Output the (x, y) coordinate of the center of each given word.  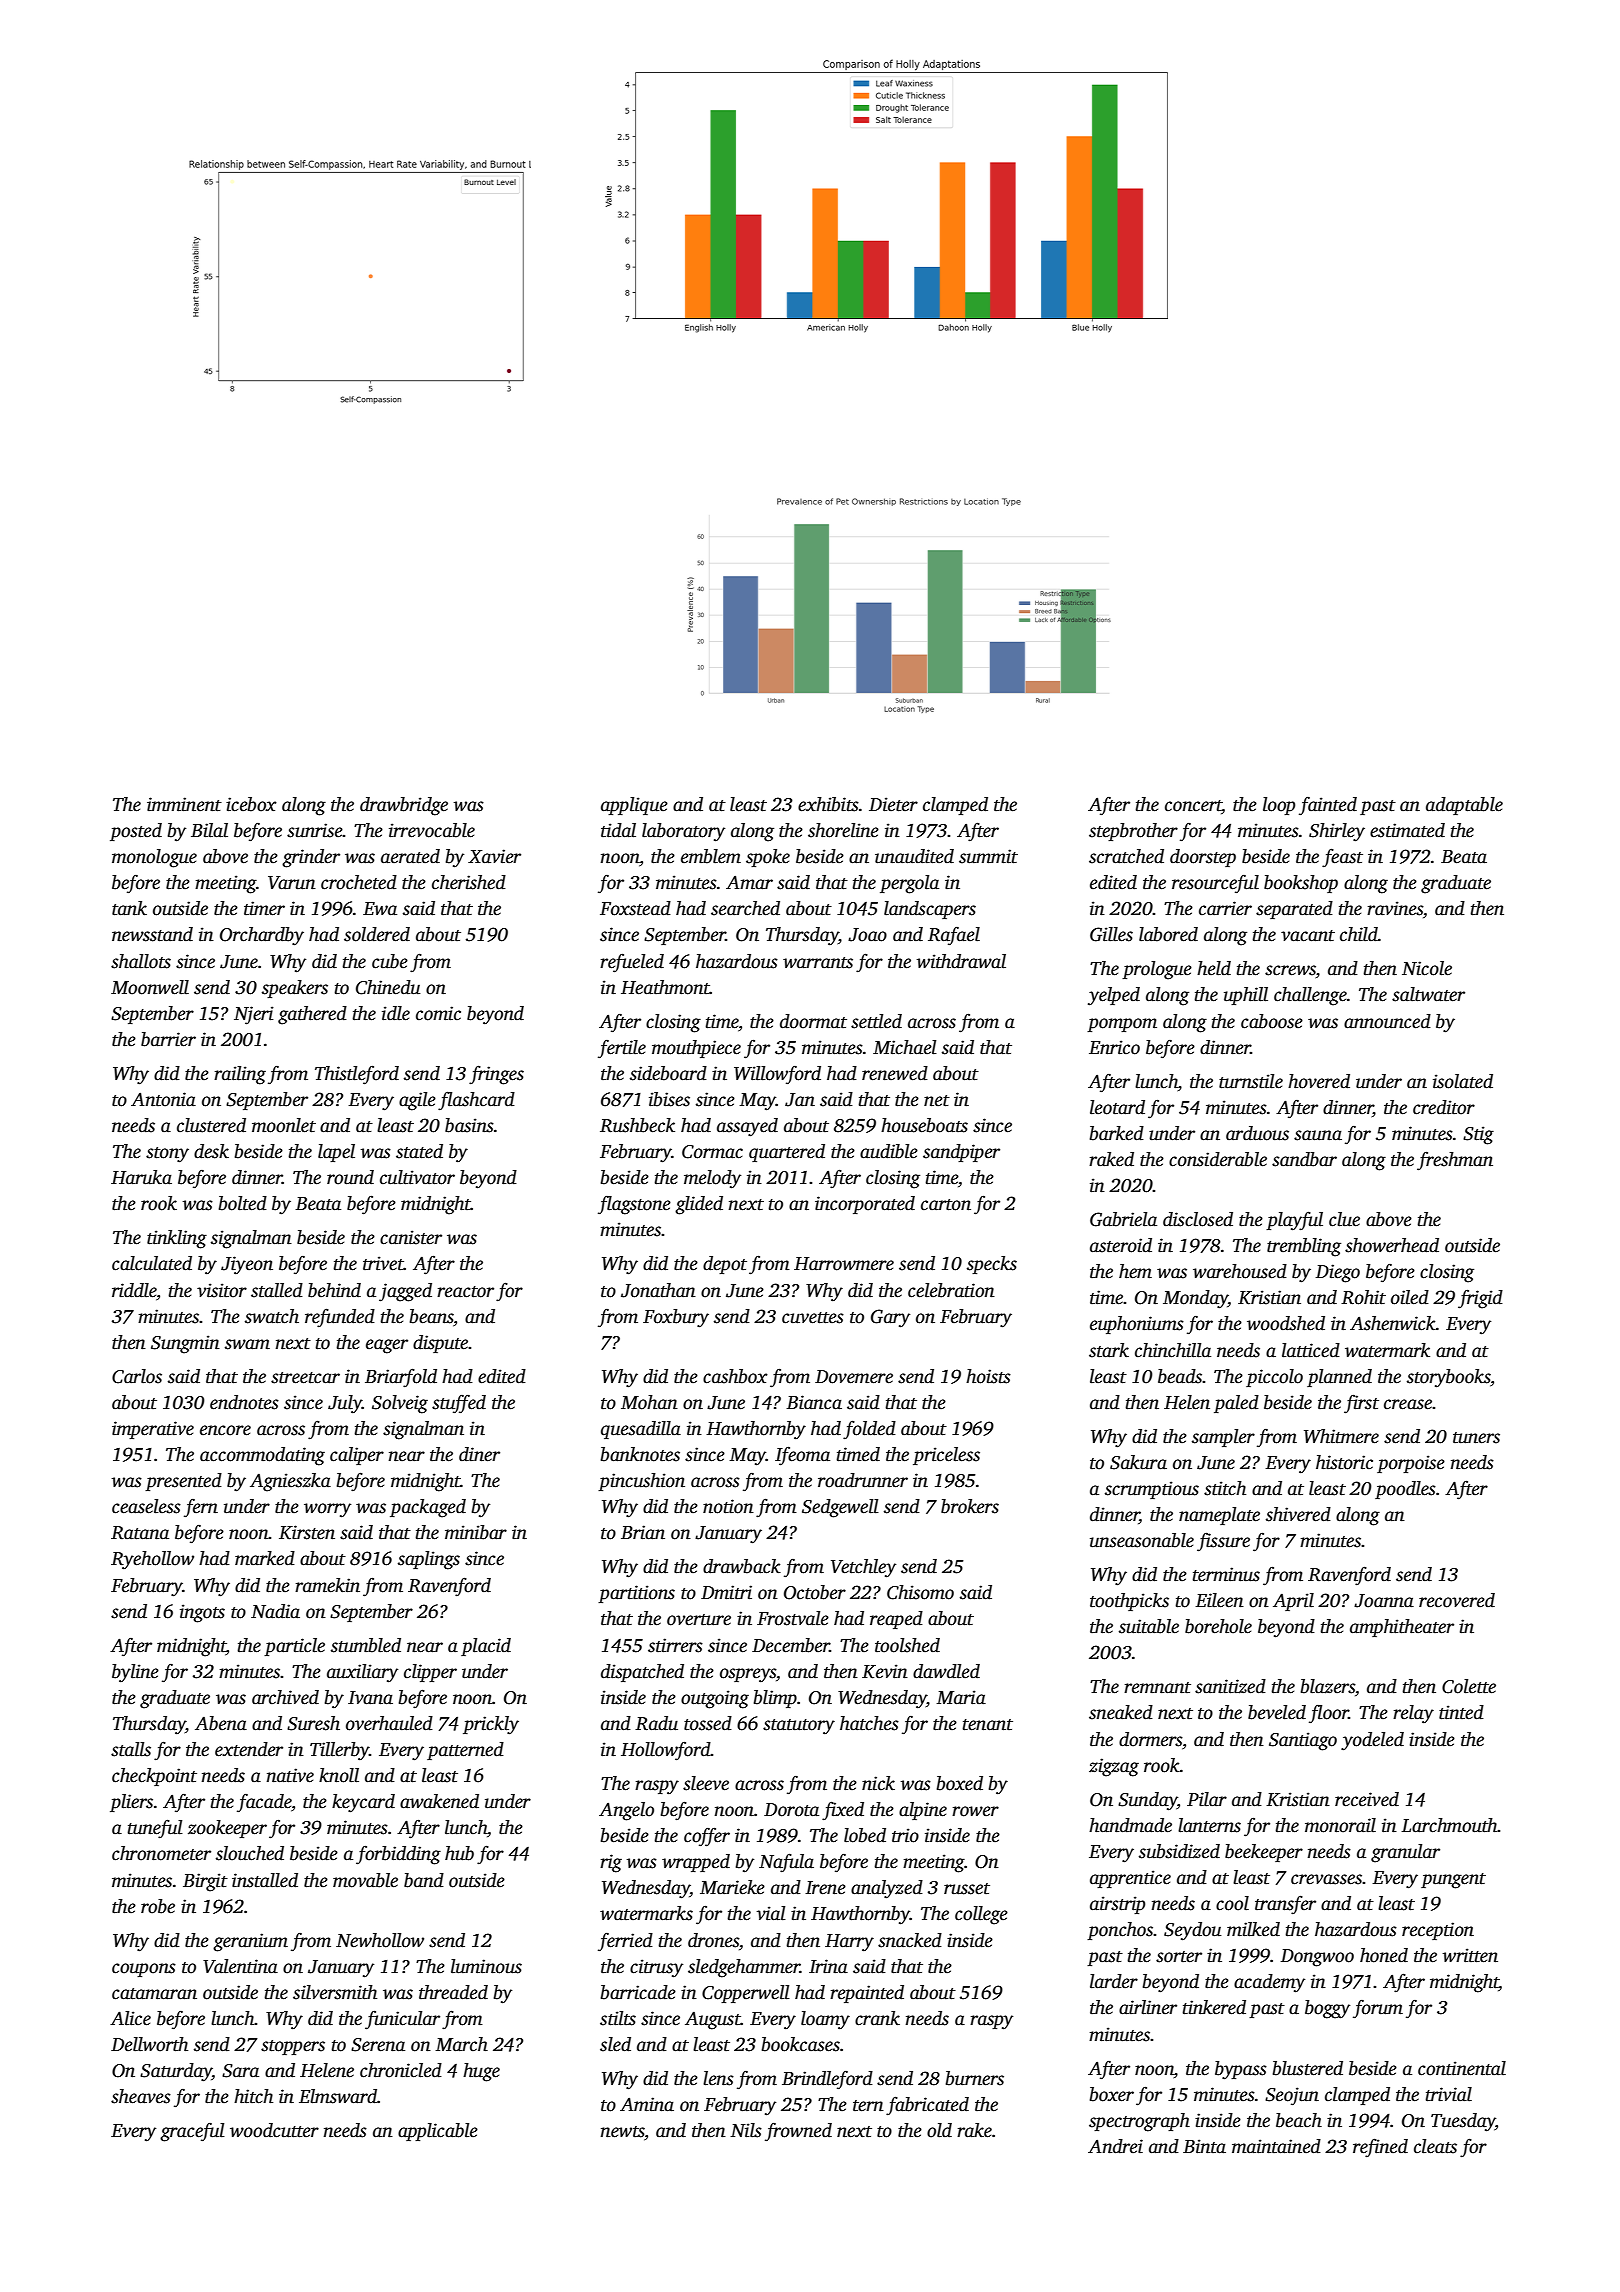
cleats (1435, 2146)
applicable (438, 2132)
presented (183, 1482)
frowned (798, 2132)
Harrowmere (844, 1264)
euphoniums (1137, 1325)
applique (634, 806)
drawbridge (404, 806)
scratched (1126, 856)
